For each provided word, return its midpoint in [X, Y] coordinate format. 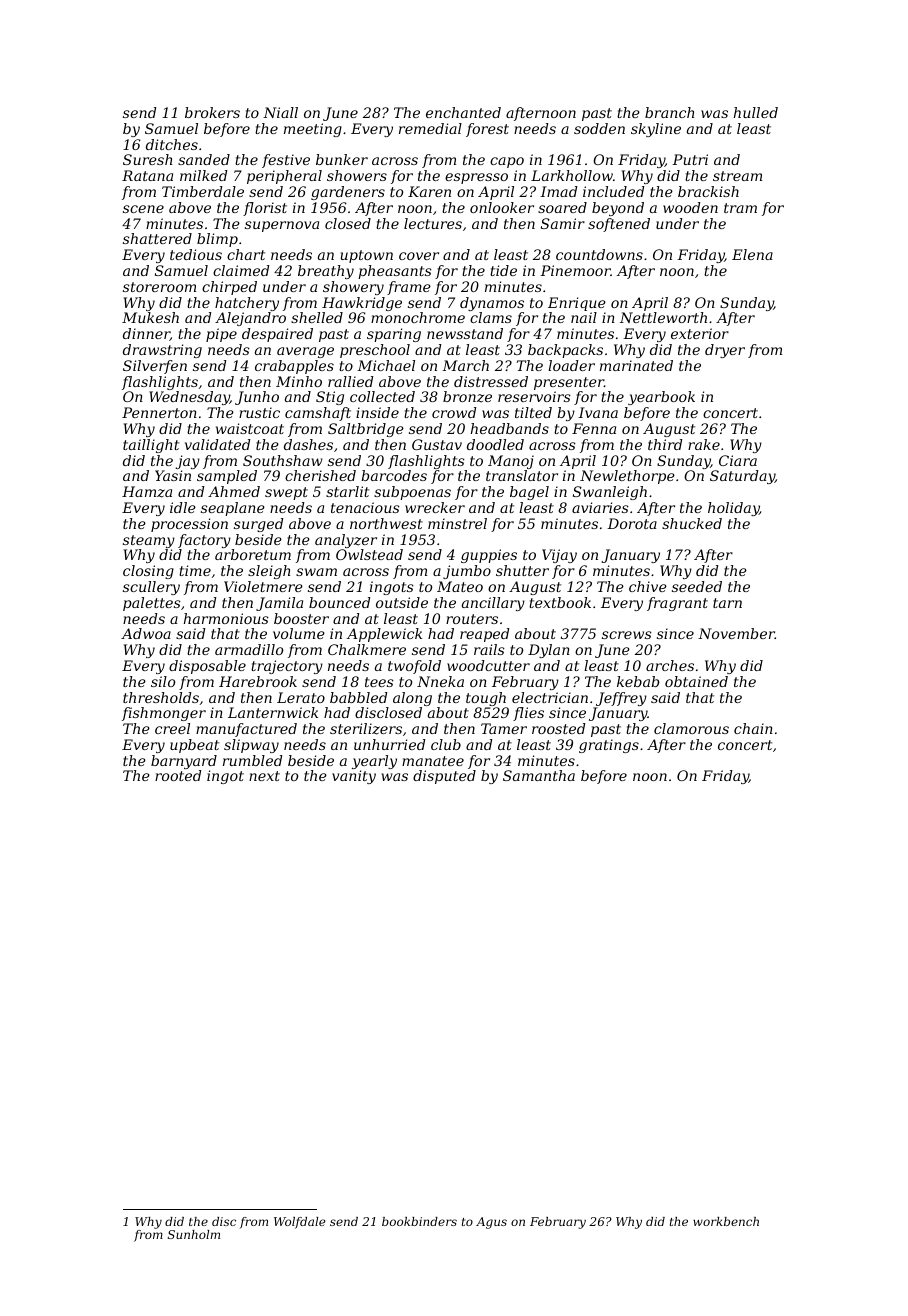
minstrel [457, 523]
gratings [609, 746]
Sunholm [194, 1234]
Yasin [173, 475]
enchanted [463, 112]
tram [740, 208]
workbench [726, 1221]
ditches [172, 144]
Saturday [742, 477]
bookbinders [419, 1221]
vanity [354, 777]
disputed [444, 777]
